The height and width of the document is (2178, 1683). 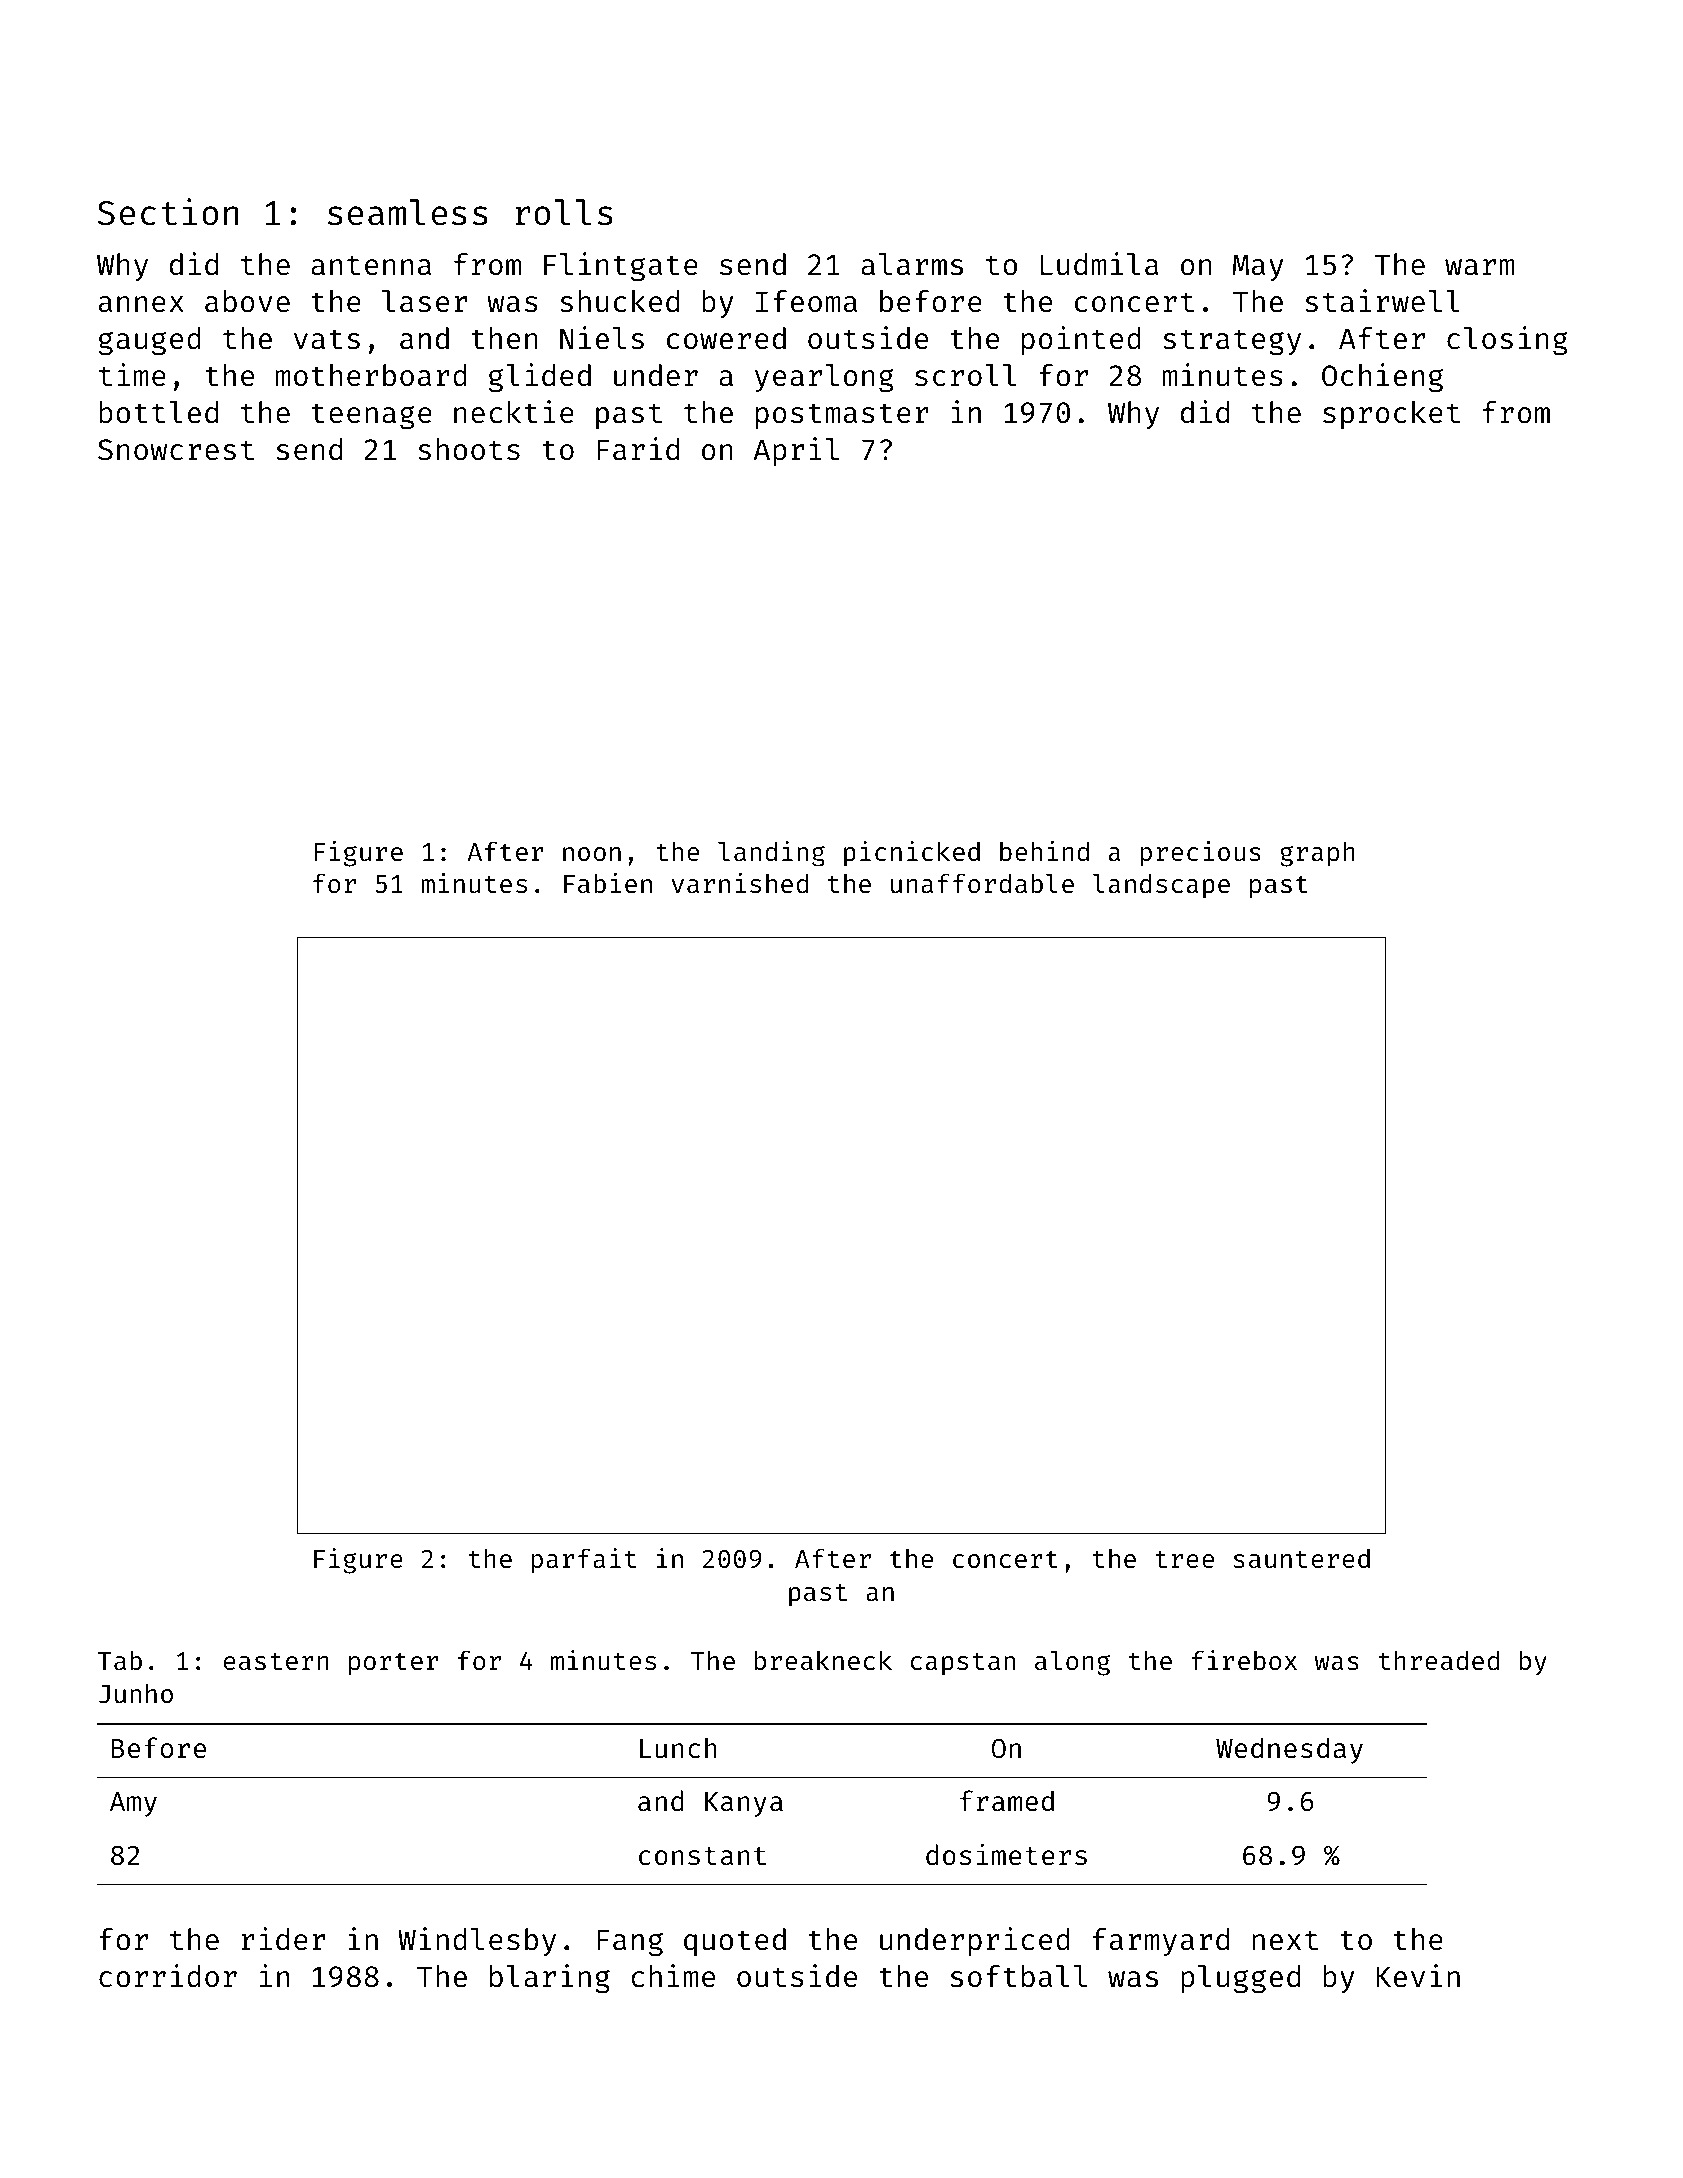 I want to click on graph, so click(x=1317, y=854).
